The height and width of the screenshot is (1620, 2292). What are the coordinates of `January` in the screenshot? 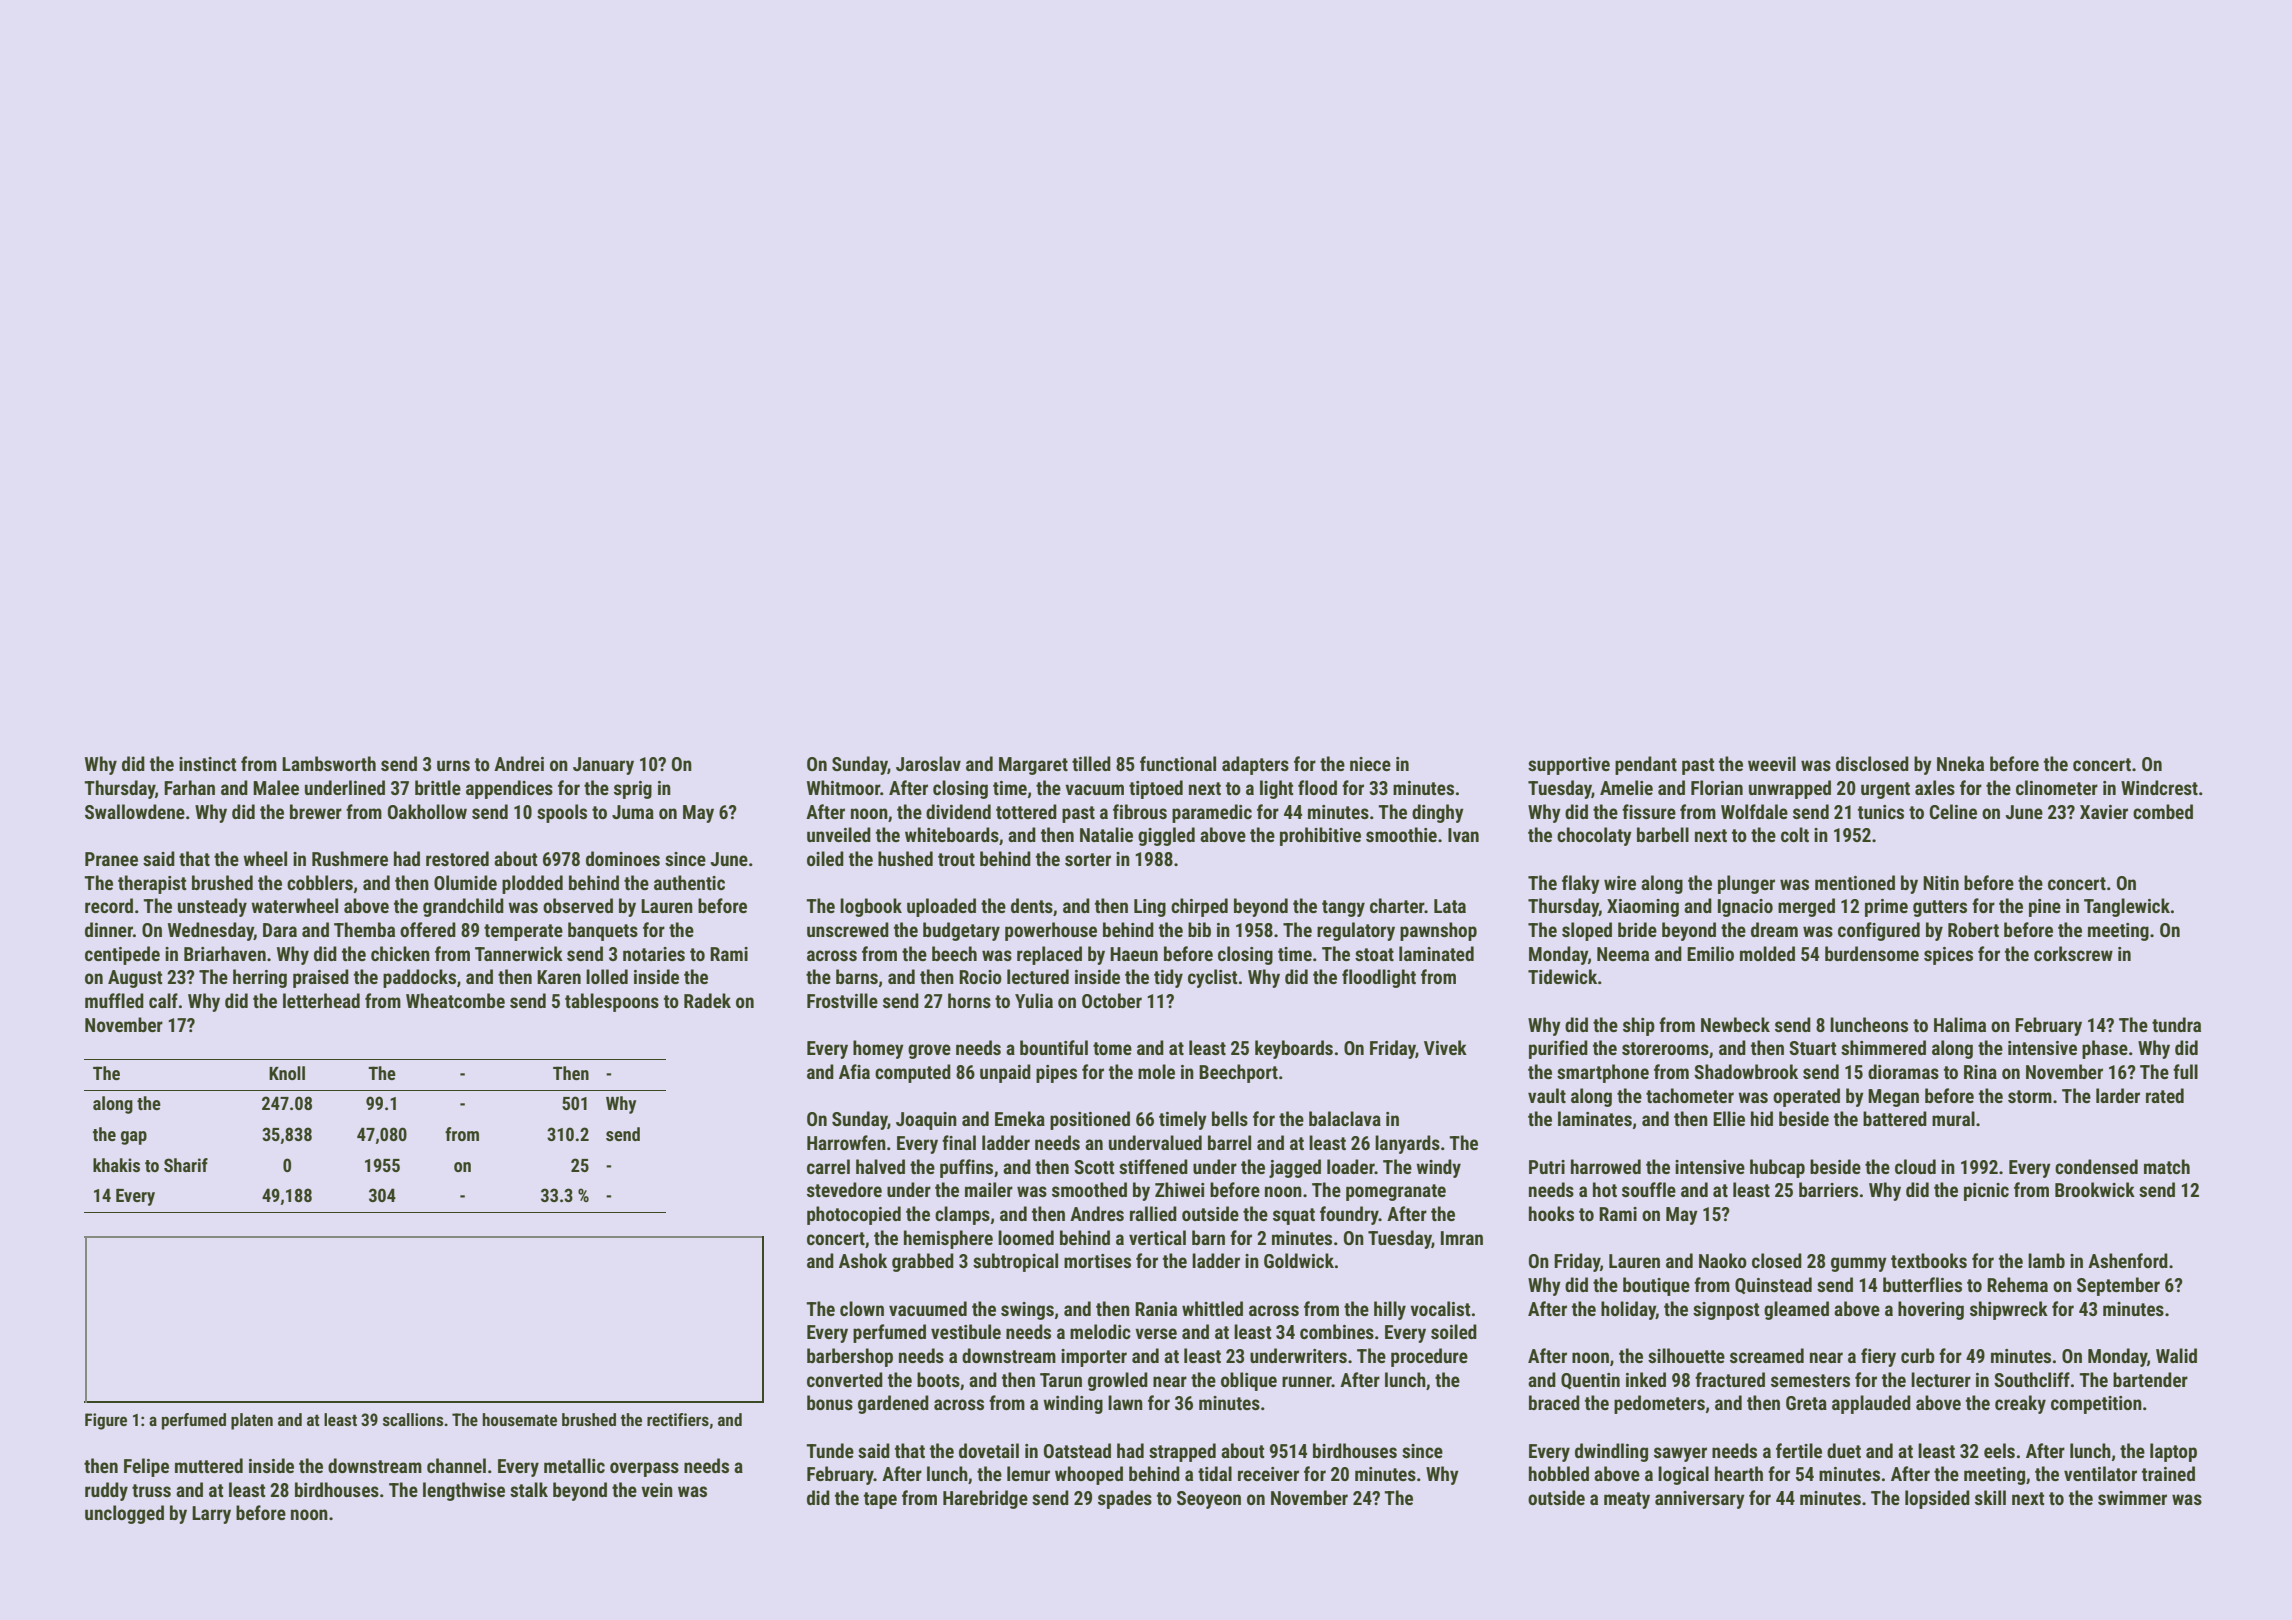 It's located at (603, 766).
